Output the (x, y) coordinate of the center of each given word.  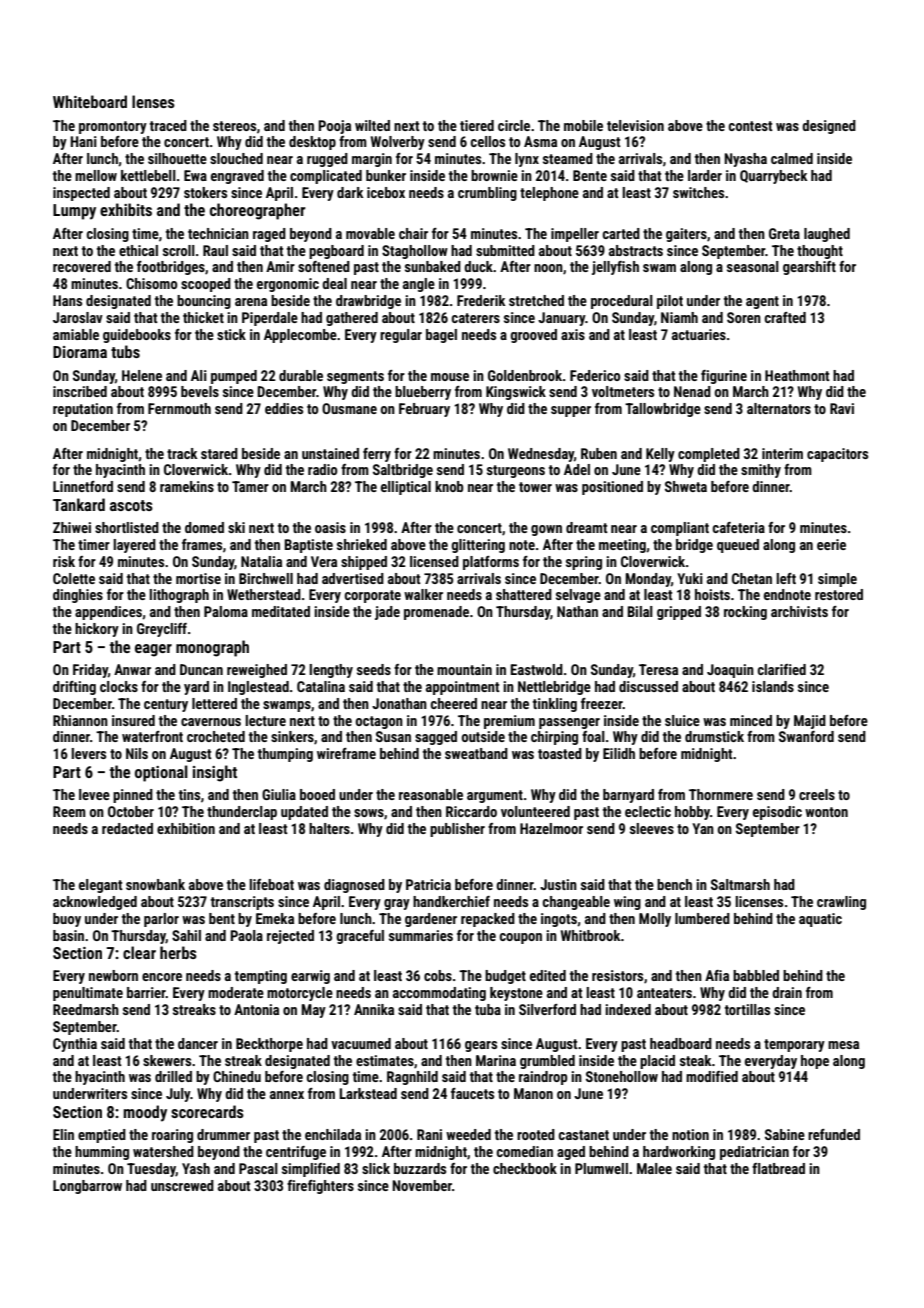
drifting (74, 688)
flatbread (778, 1168)
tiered (477, 125)
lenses (153, 101)
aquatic (820, 920)
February (424, 410)
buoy (67, 920)
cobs (438, 975)
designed (829, 127)
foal (593, 736)
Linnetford (83, 486)
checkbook (525, 1168)
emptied (102, 1136)
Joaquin (730, 671)
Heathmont (797, 375)
